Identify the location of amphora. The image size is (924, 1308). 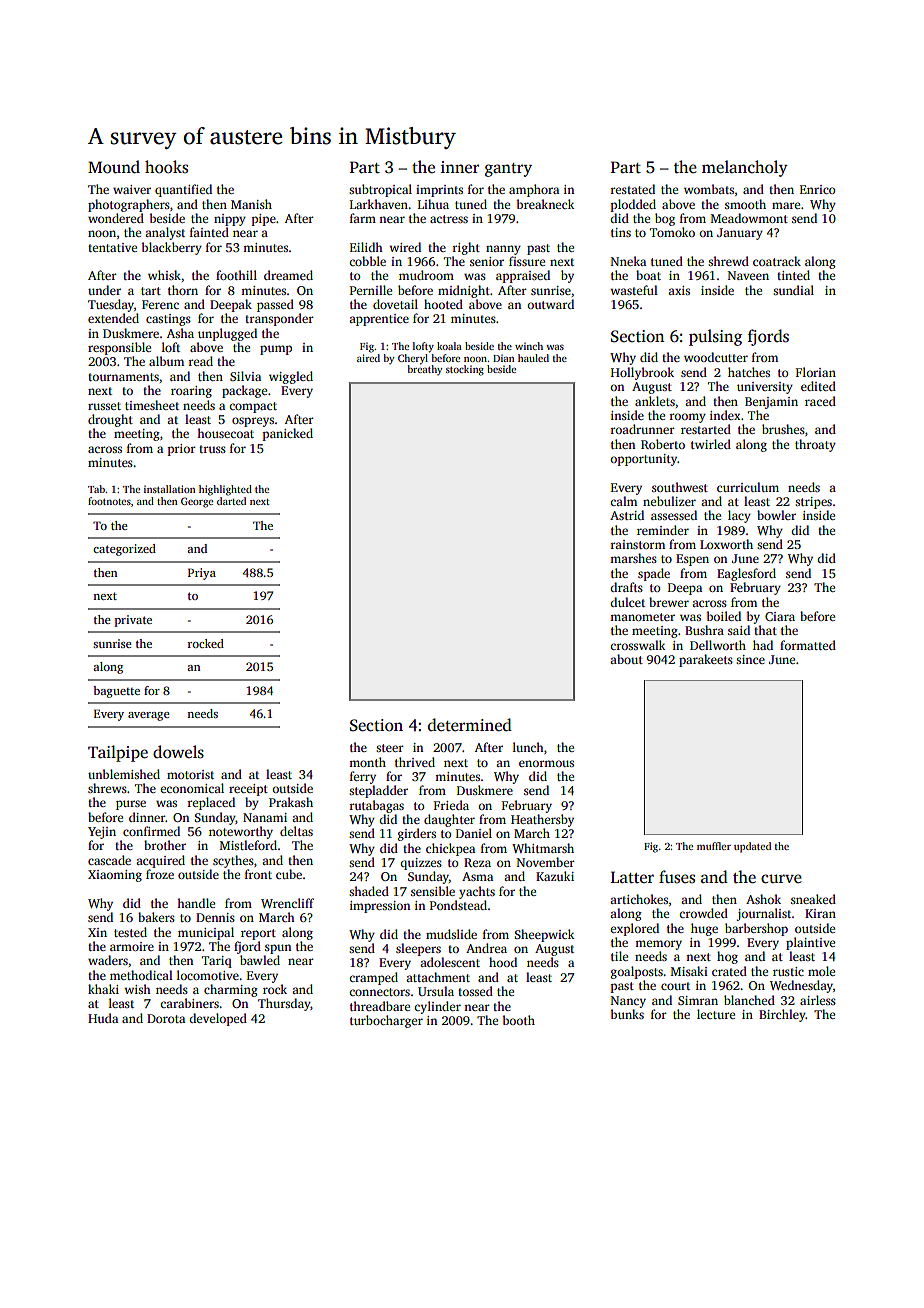
(534, 190).
